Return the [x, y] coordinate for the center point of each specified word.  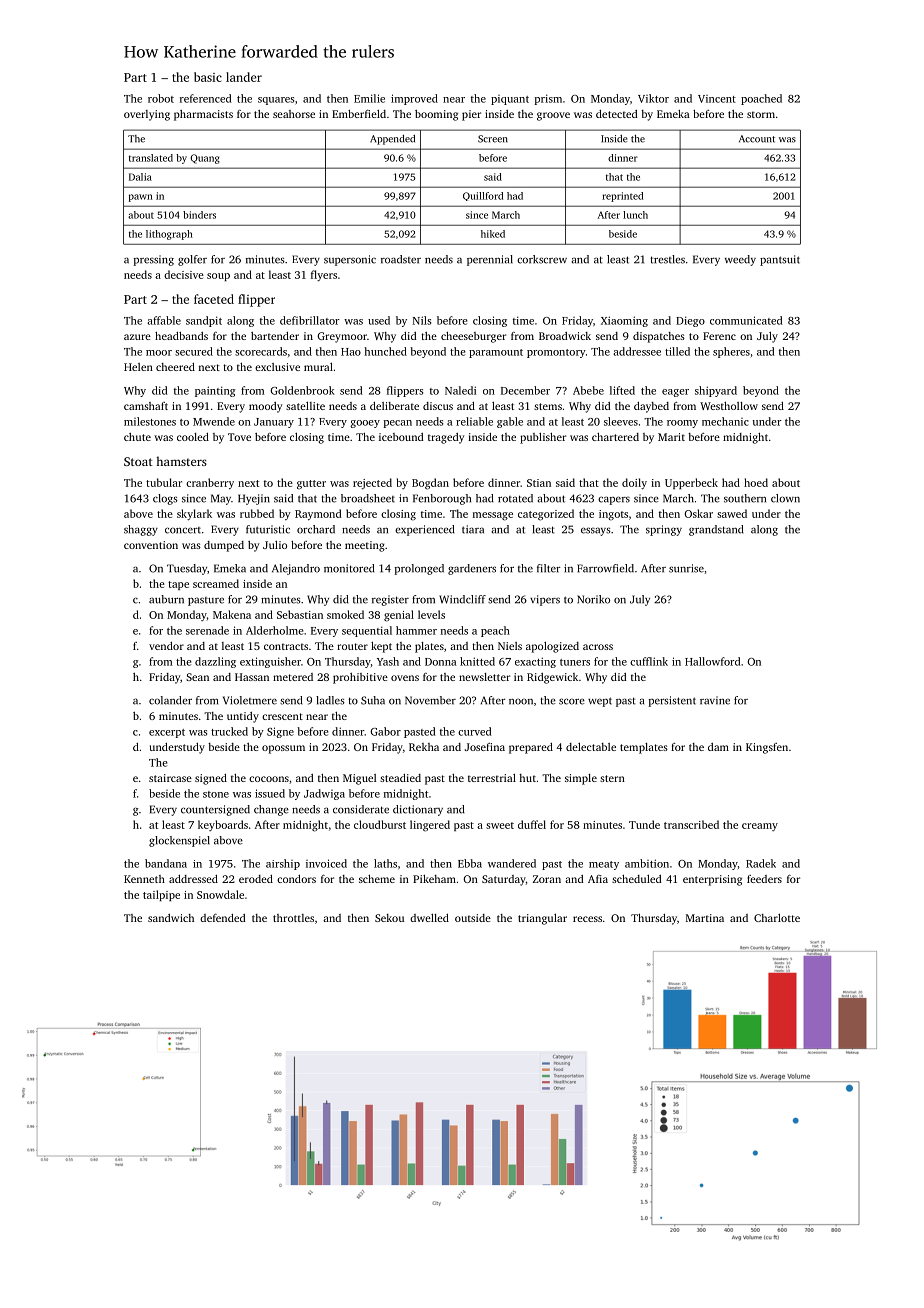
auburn [166, 599]
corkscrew [542, 259]
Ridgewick [552, 678]
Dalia [140, 177]
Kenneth [144, 879]
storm [761, 114]
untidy [243, 717]
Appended [392, 140]
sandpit [204, 321]
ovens [405, 678]
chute [137, 437]
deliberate [394, 406]
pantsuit [780, 260]
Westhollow [729, 406]
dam [718, 747]
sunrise [686, 568]
